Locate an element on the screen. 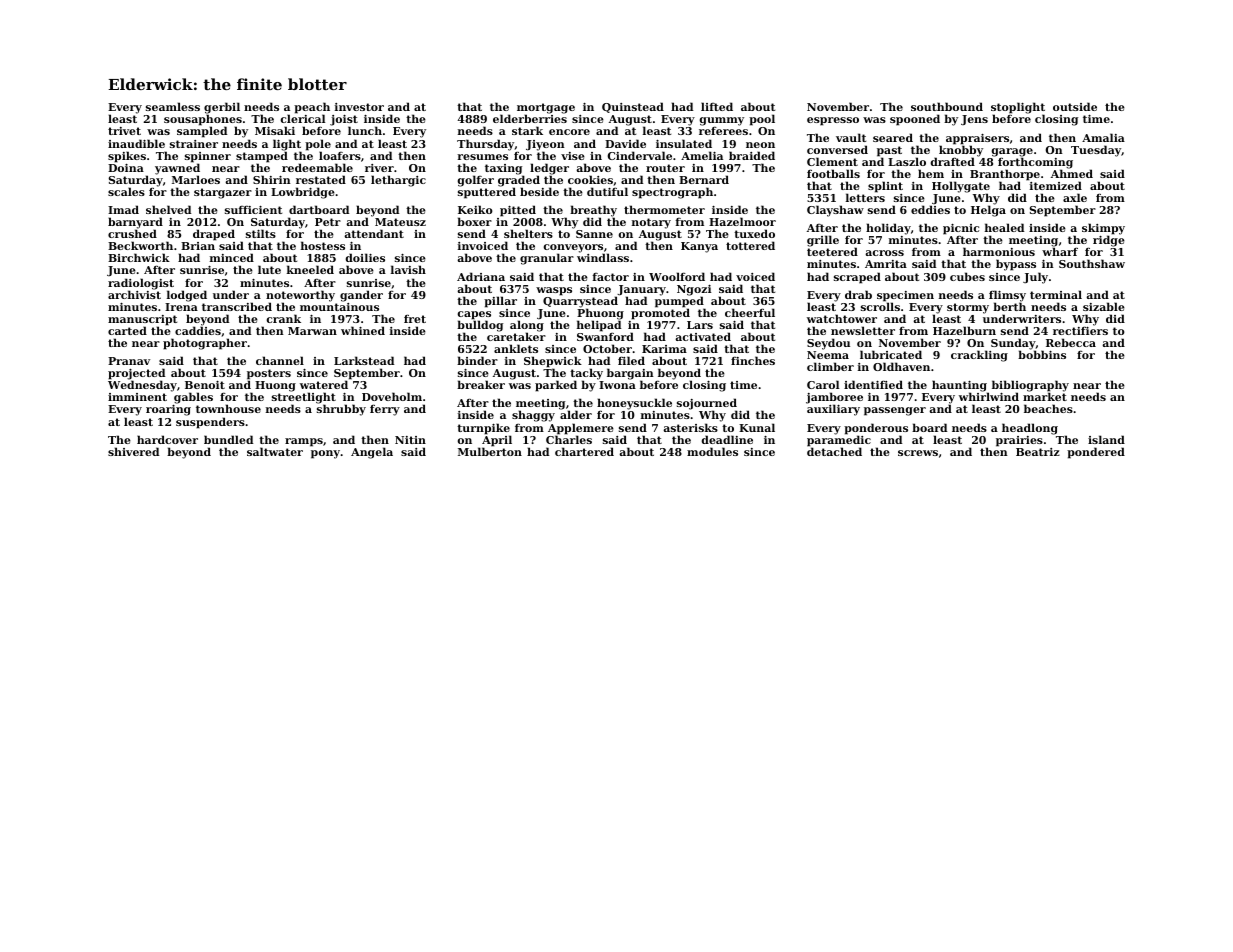 The image size is (1233, 952). channel is located at coordinates (280, 360).
